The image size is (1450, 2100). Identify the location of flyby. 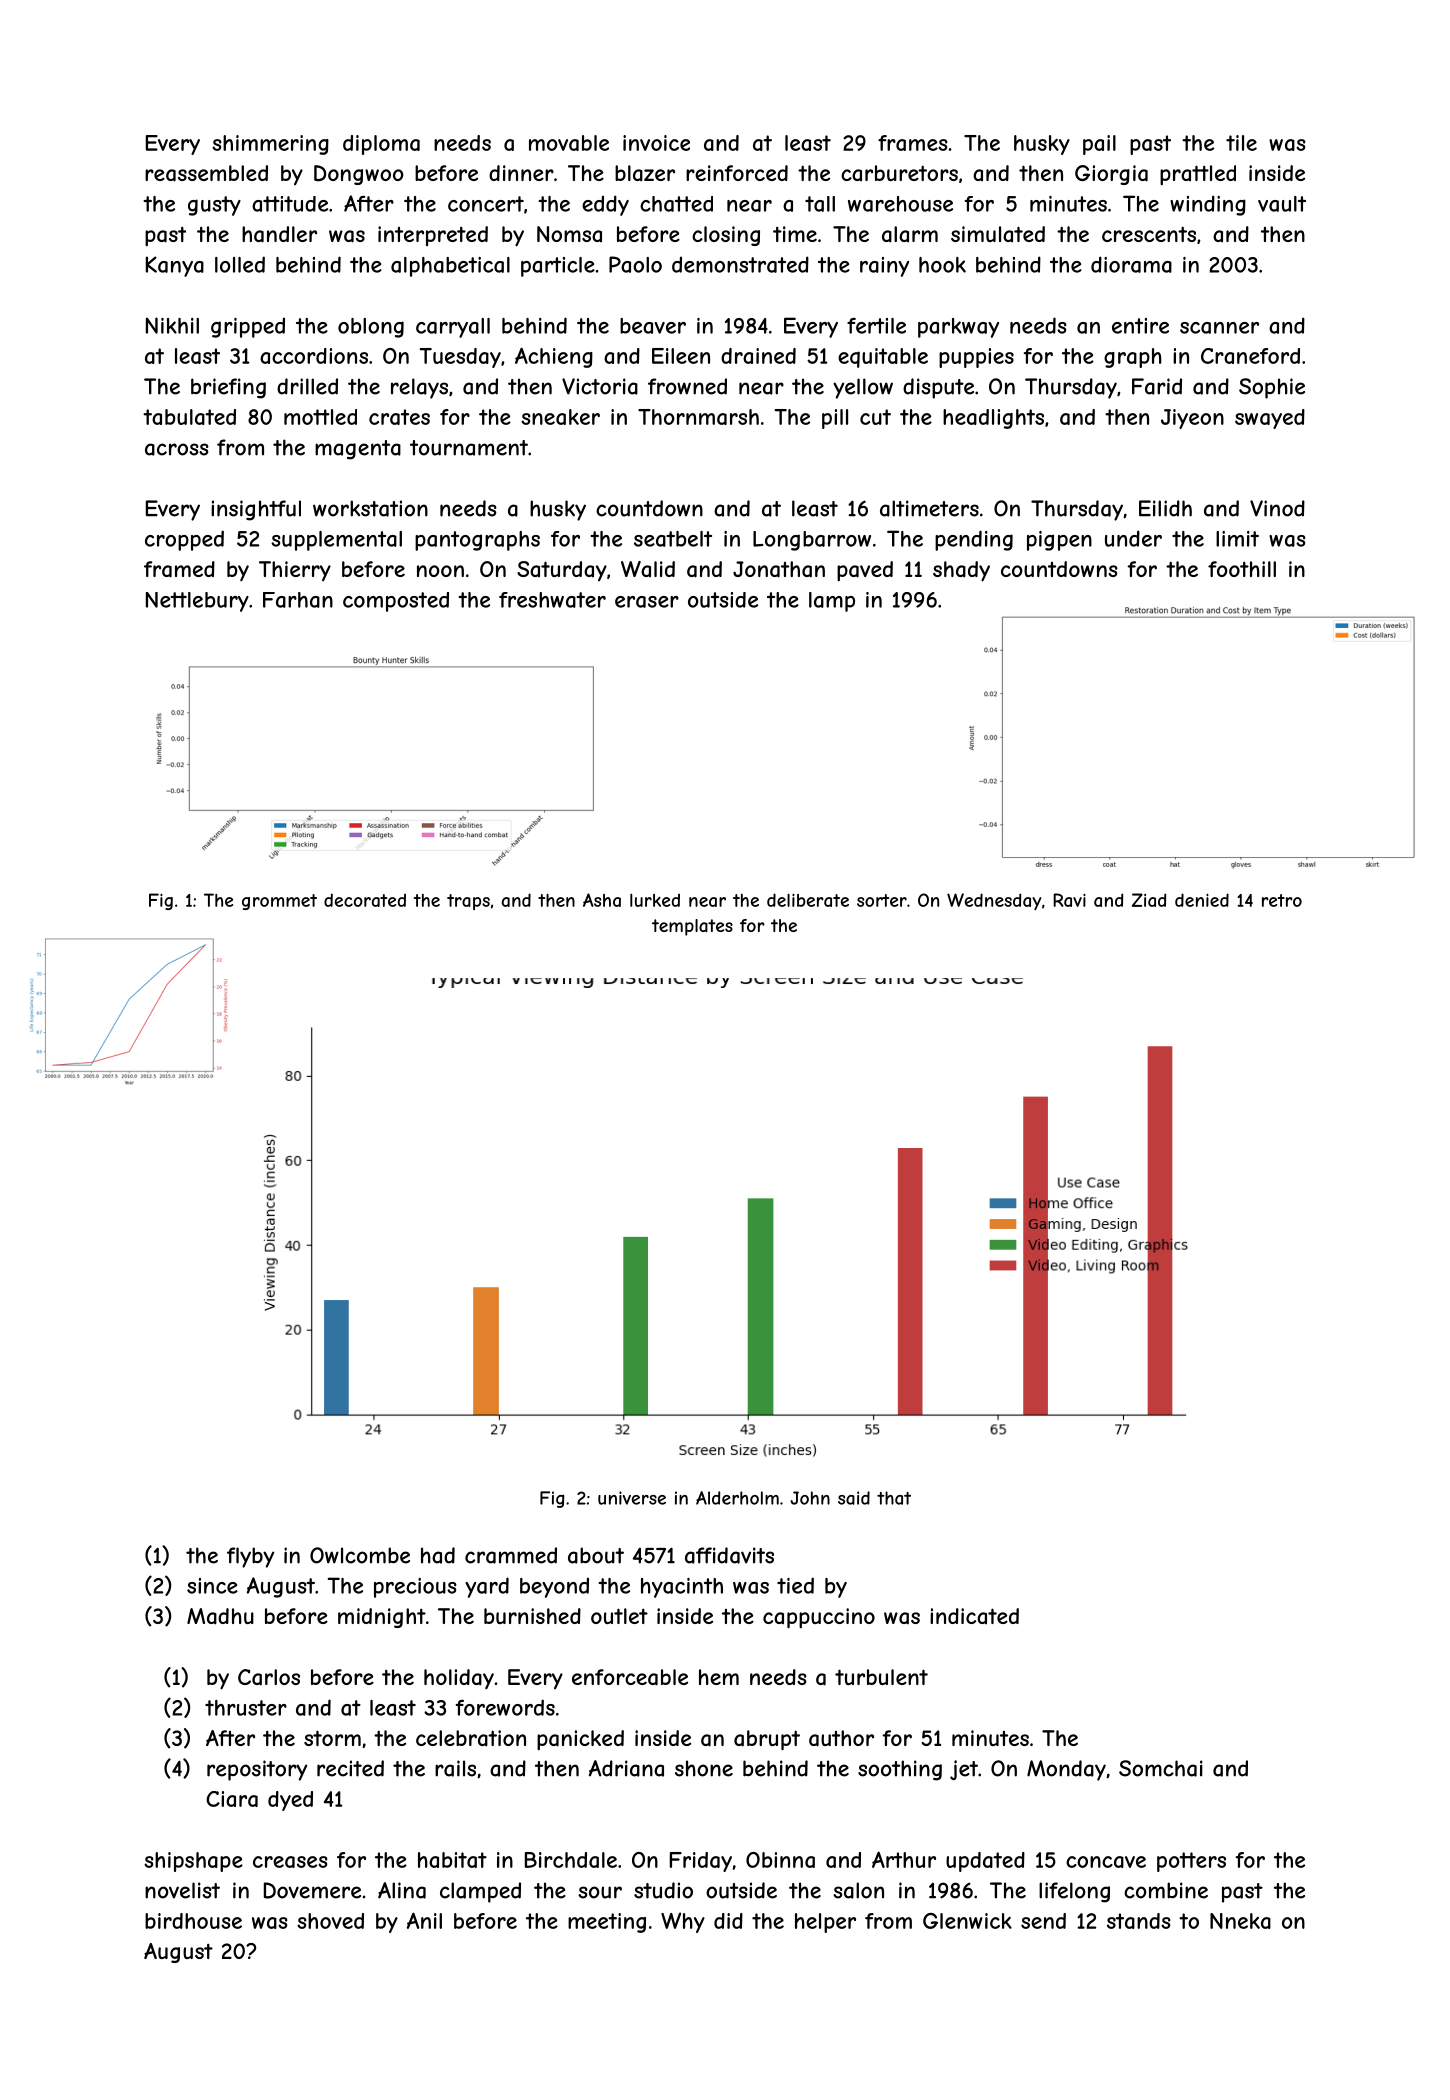
(250, 1557).
